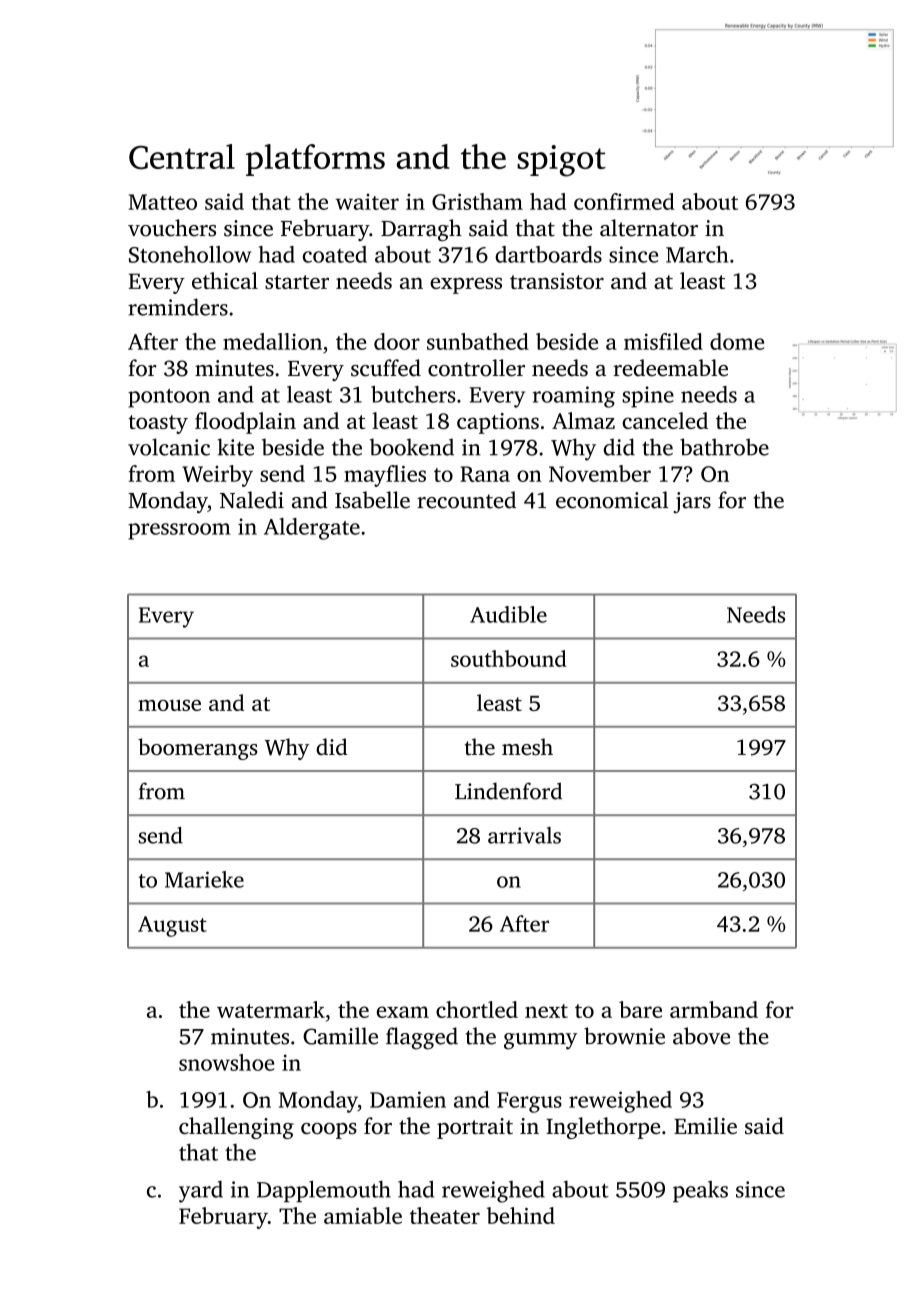 Image resolution: width=924 pixels, height=1311 pixels. What do you see at coordinates (198, 749) in the image?
I see `boomerangs` at bounding box center [198, 749].
